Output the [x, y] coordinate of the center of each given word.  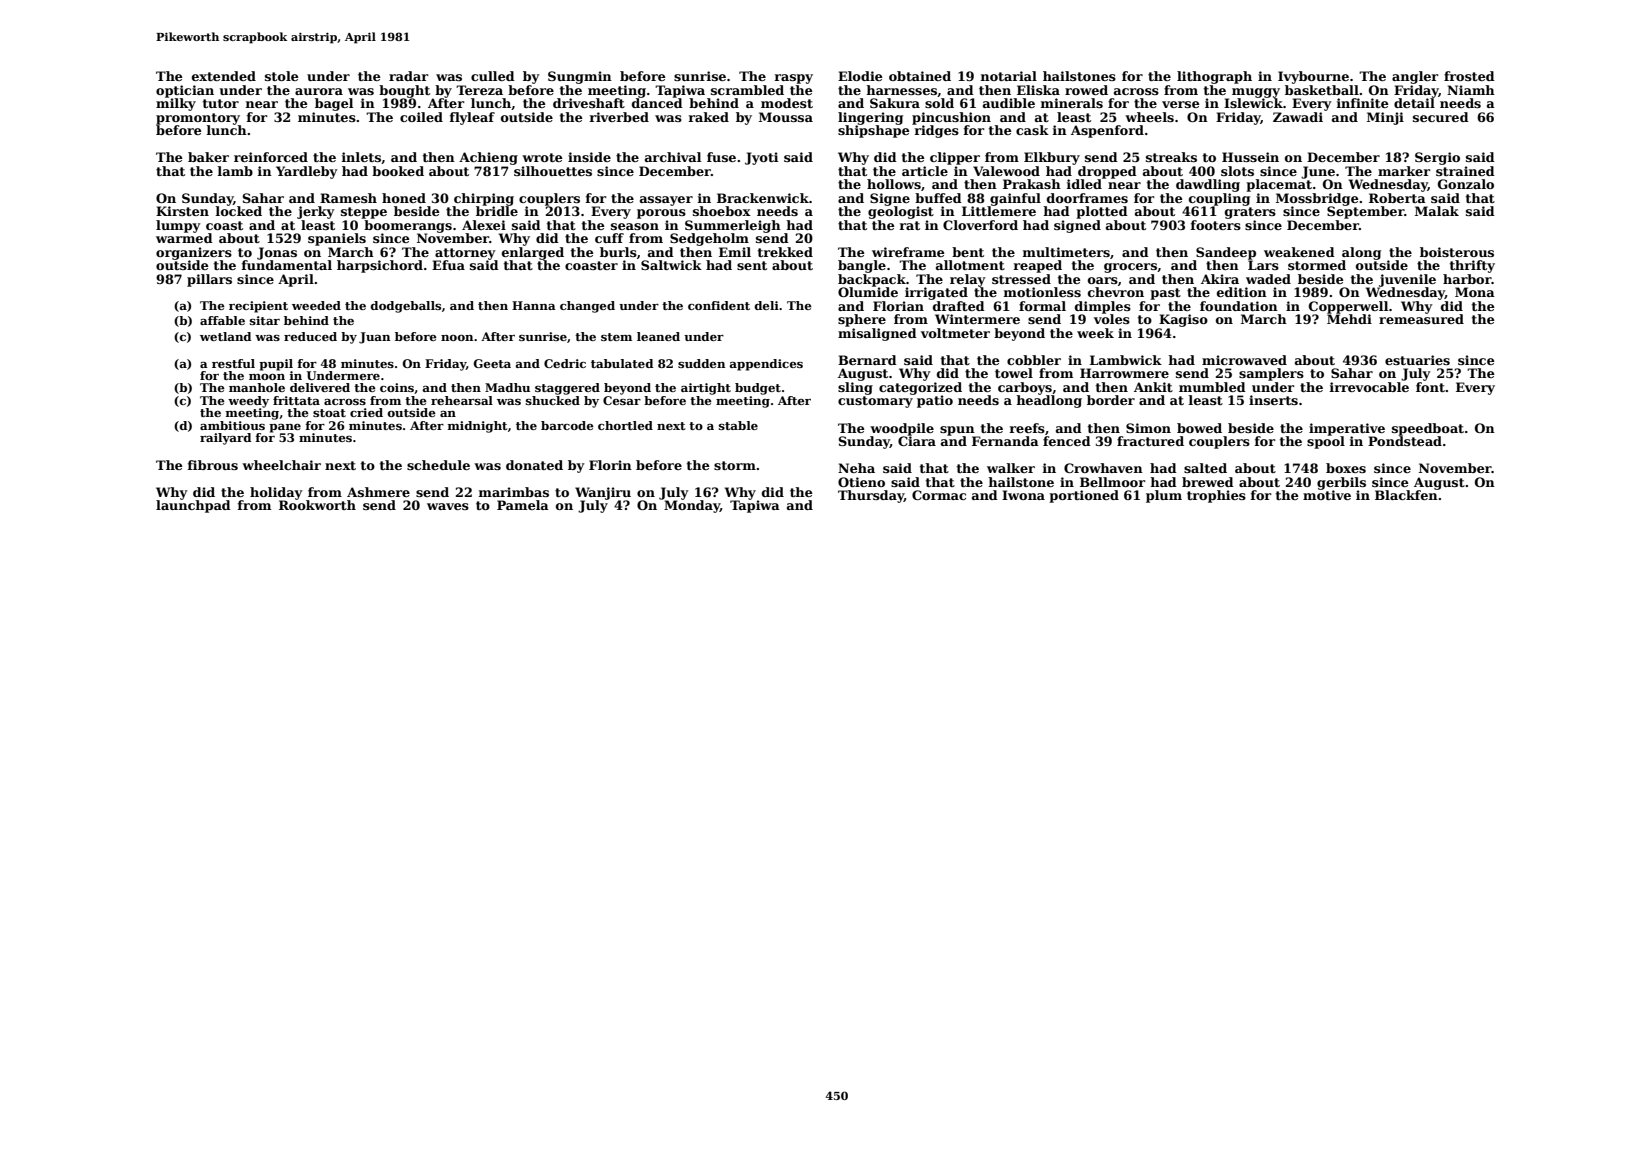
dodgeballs [406, 307]
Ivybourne [1313, 77]
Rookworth [317, 505]
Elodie [860, 76]
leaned [658, 336]
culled [493, 76]
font [1430, 387]
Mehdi [1349, 319]
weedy [248, 402]
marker [1404, 171]
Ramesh [348, 198]
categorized [920, 388]
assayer [666, 201]
